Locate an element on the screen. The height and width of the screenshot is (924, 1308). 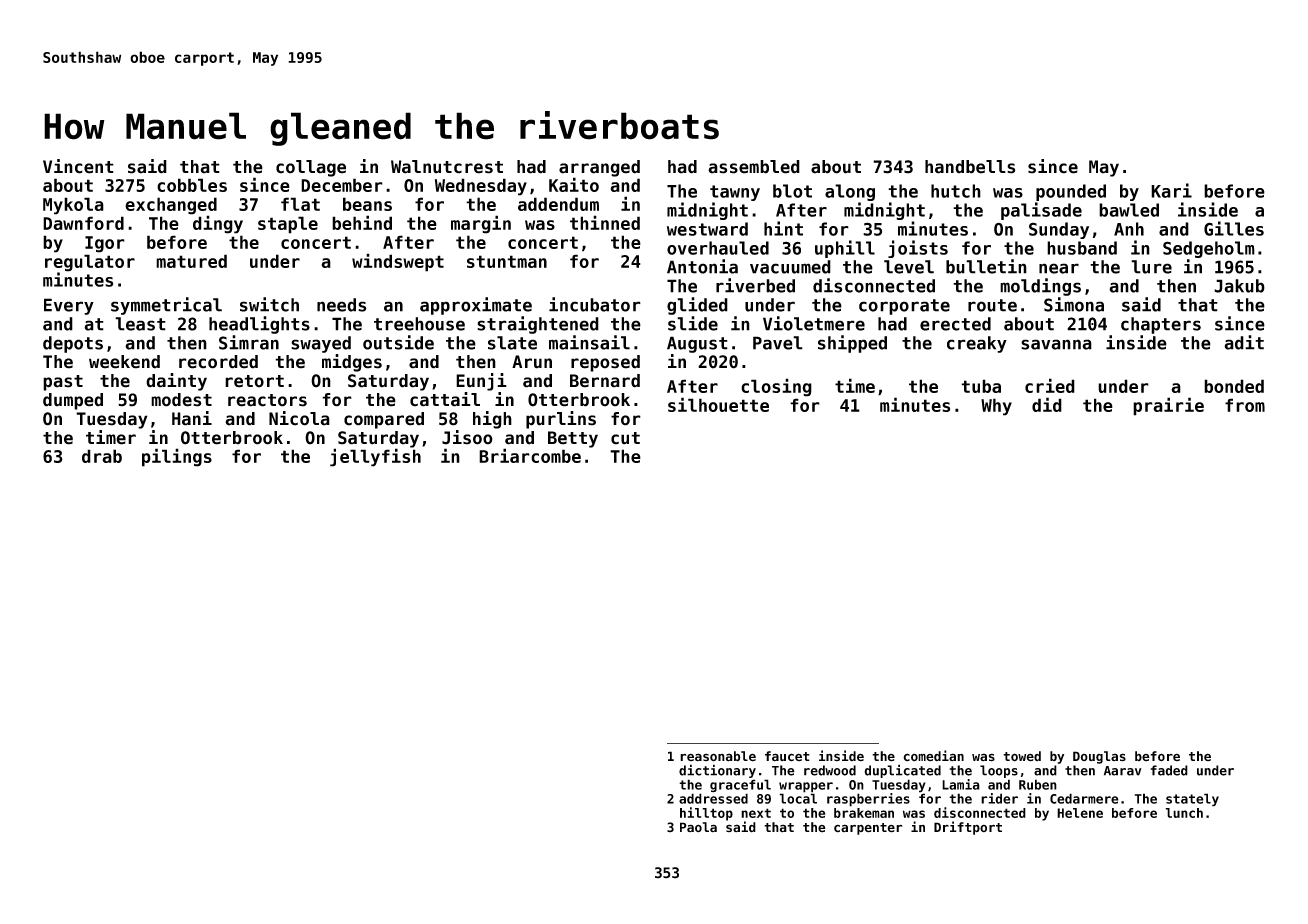
dictionary is located at coordinates (717, 771).
